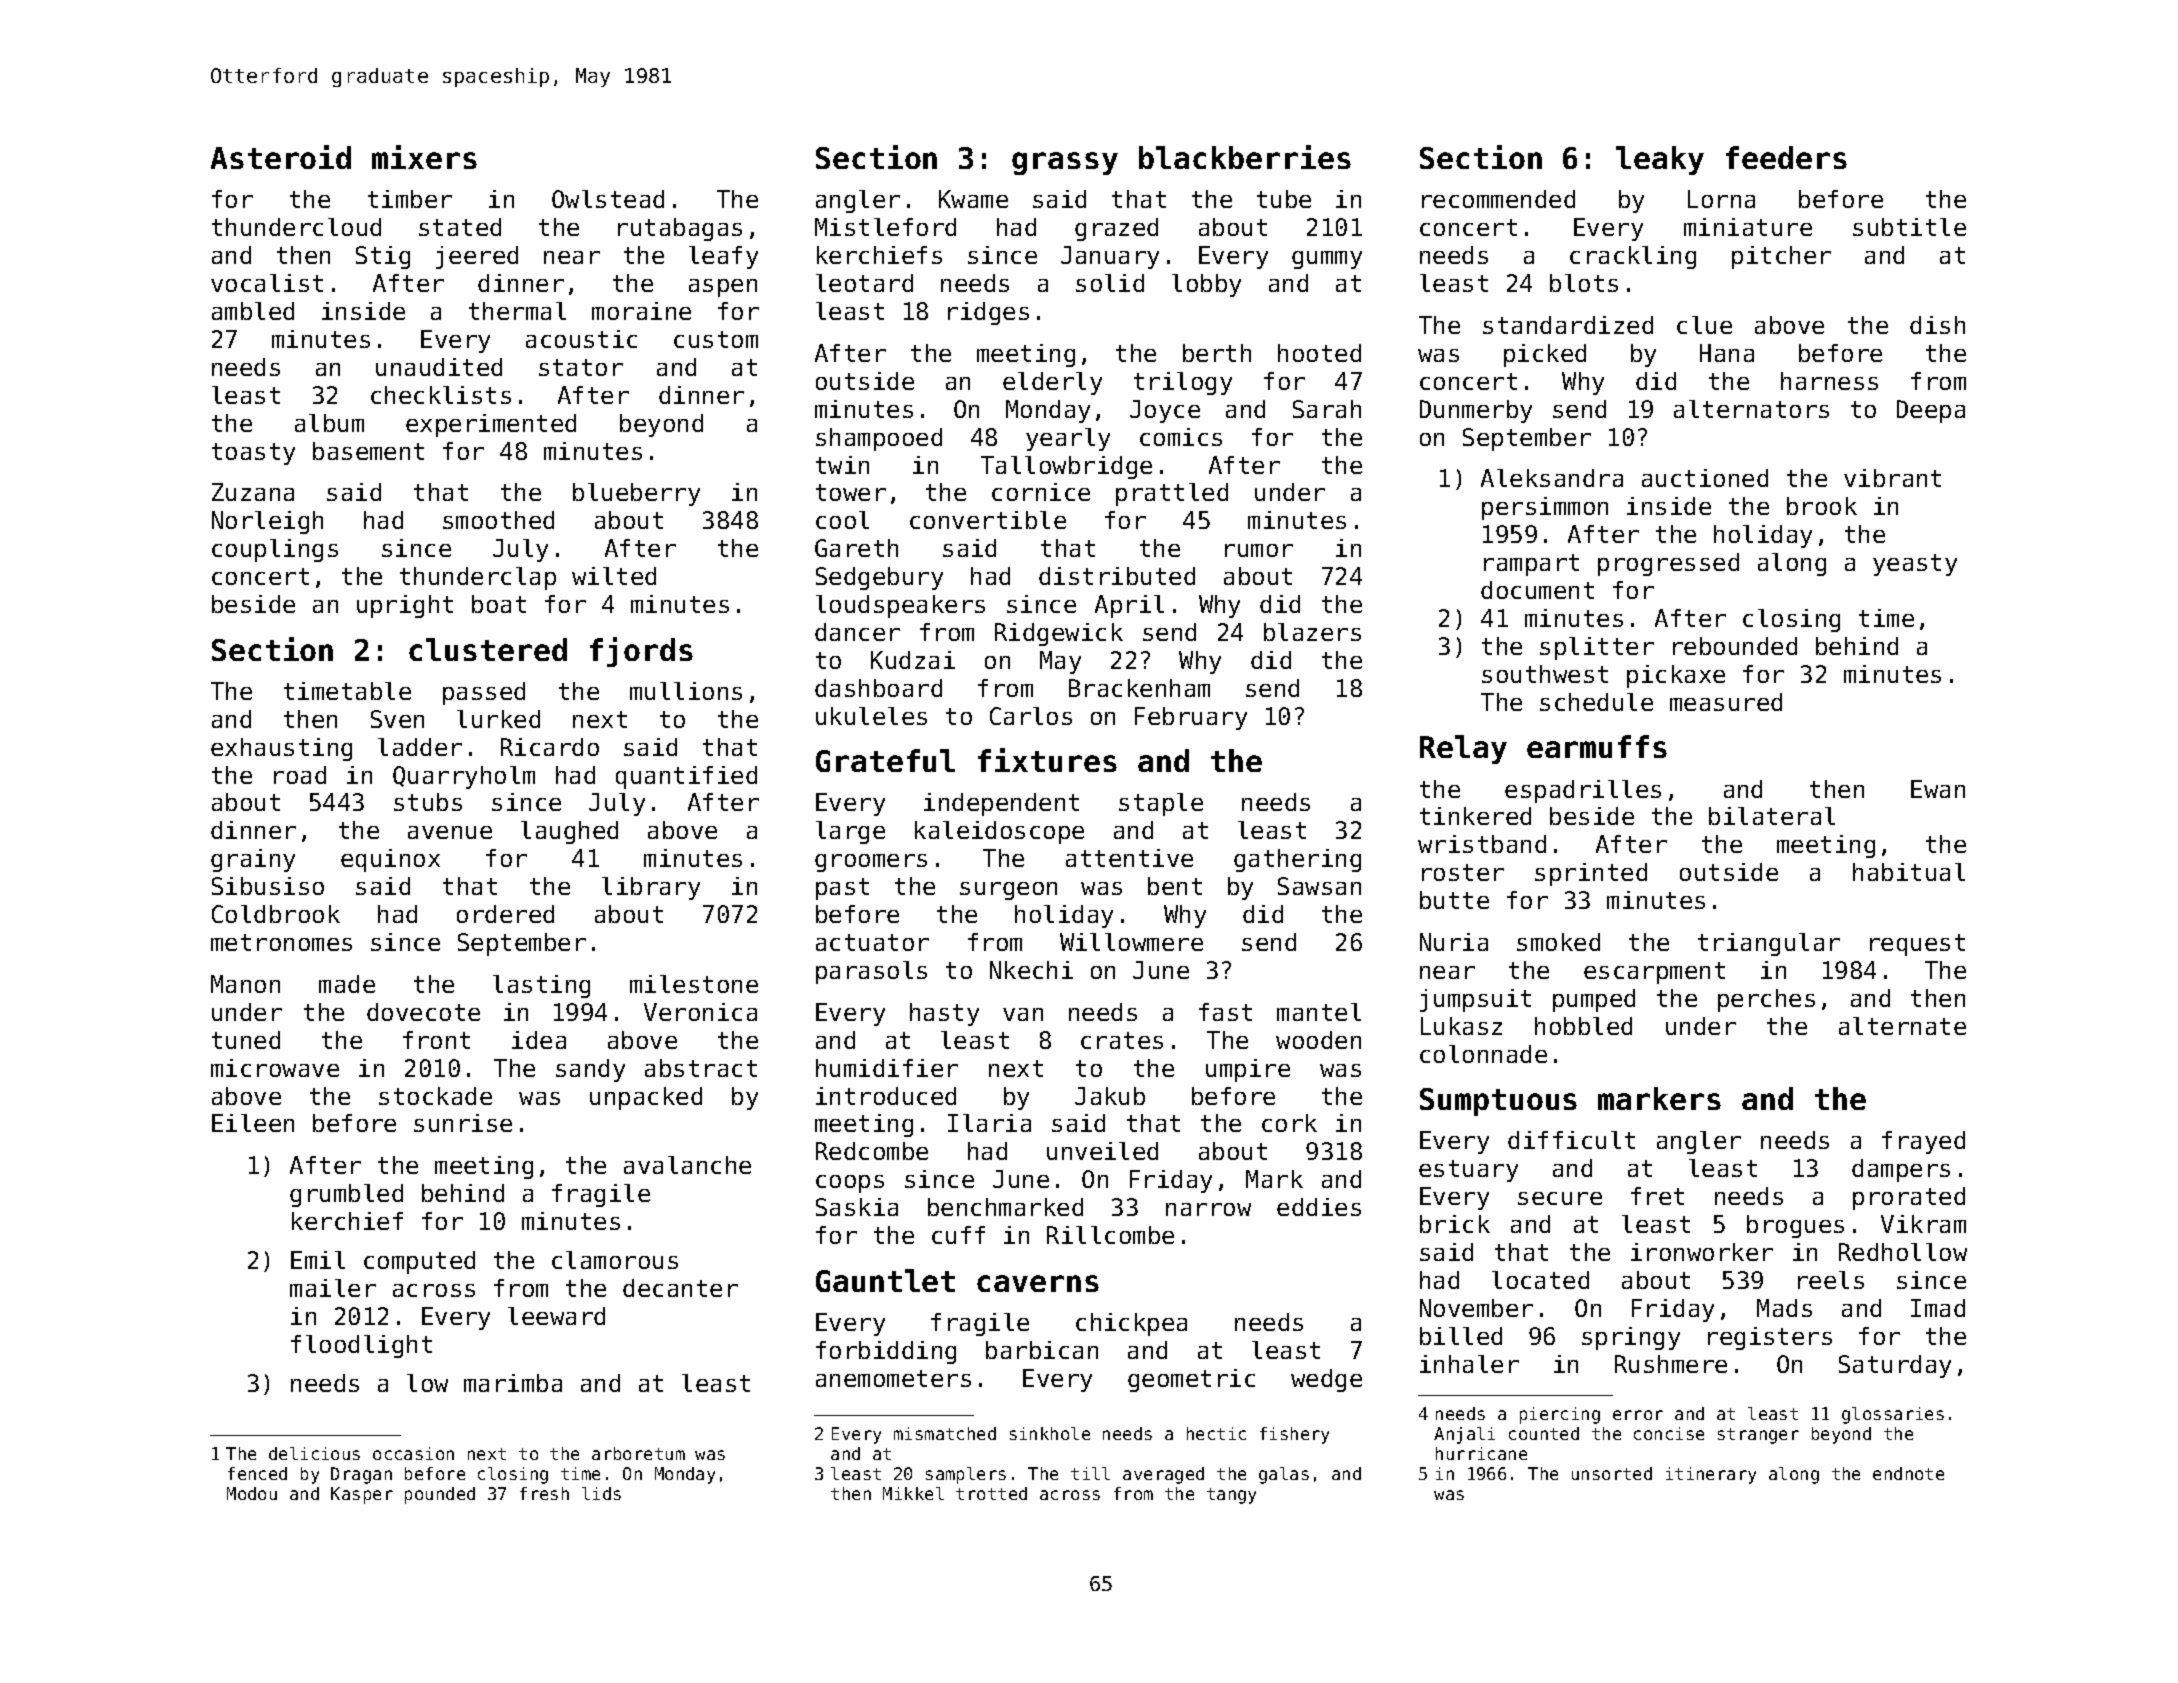  Describe the element at coordinates (1591, 874) in the image. I see `sprinted` at that location.
